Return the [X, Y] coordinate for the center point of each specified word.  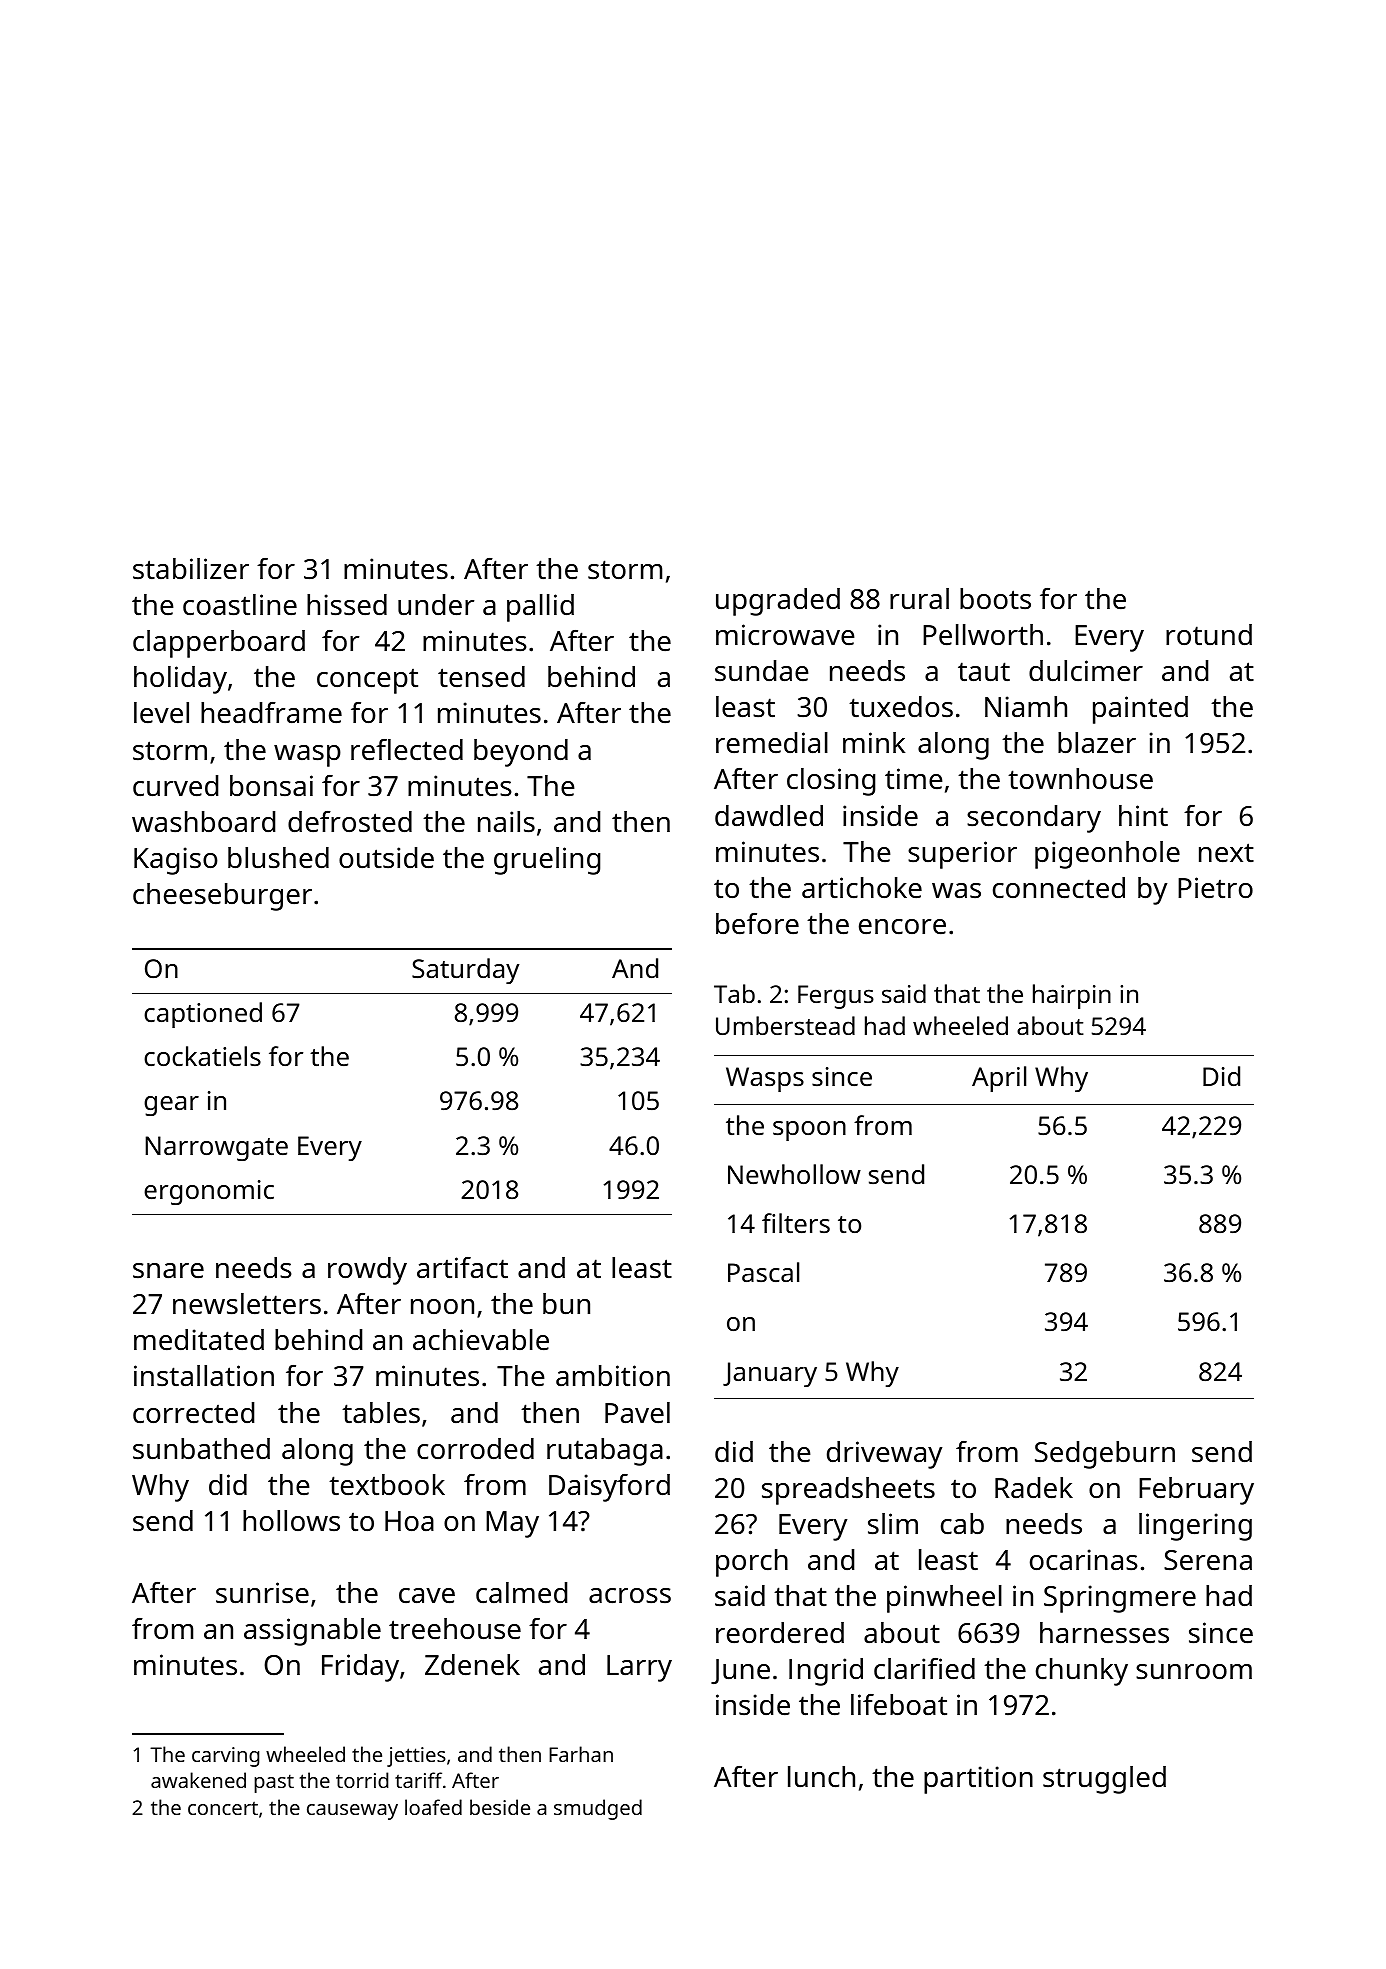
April [999, 1079]
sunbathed [201, 1449]
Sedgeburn [1105, 1455]
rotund [1209, 635]
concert [223, 1808]
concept [367, 681]
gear [171, 1106]
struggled [1104, 1780]
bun [566, 1304]
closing [831, 782]
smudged [598, 1809]
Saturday [465, 971]
